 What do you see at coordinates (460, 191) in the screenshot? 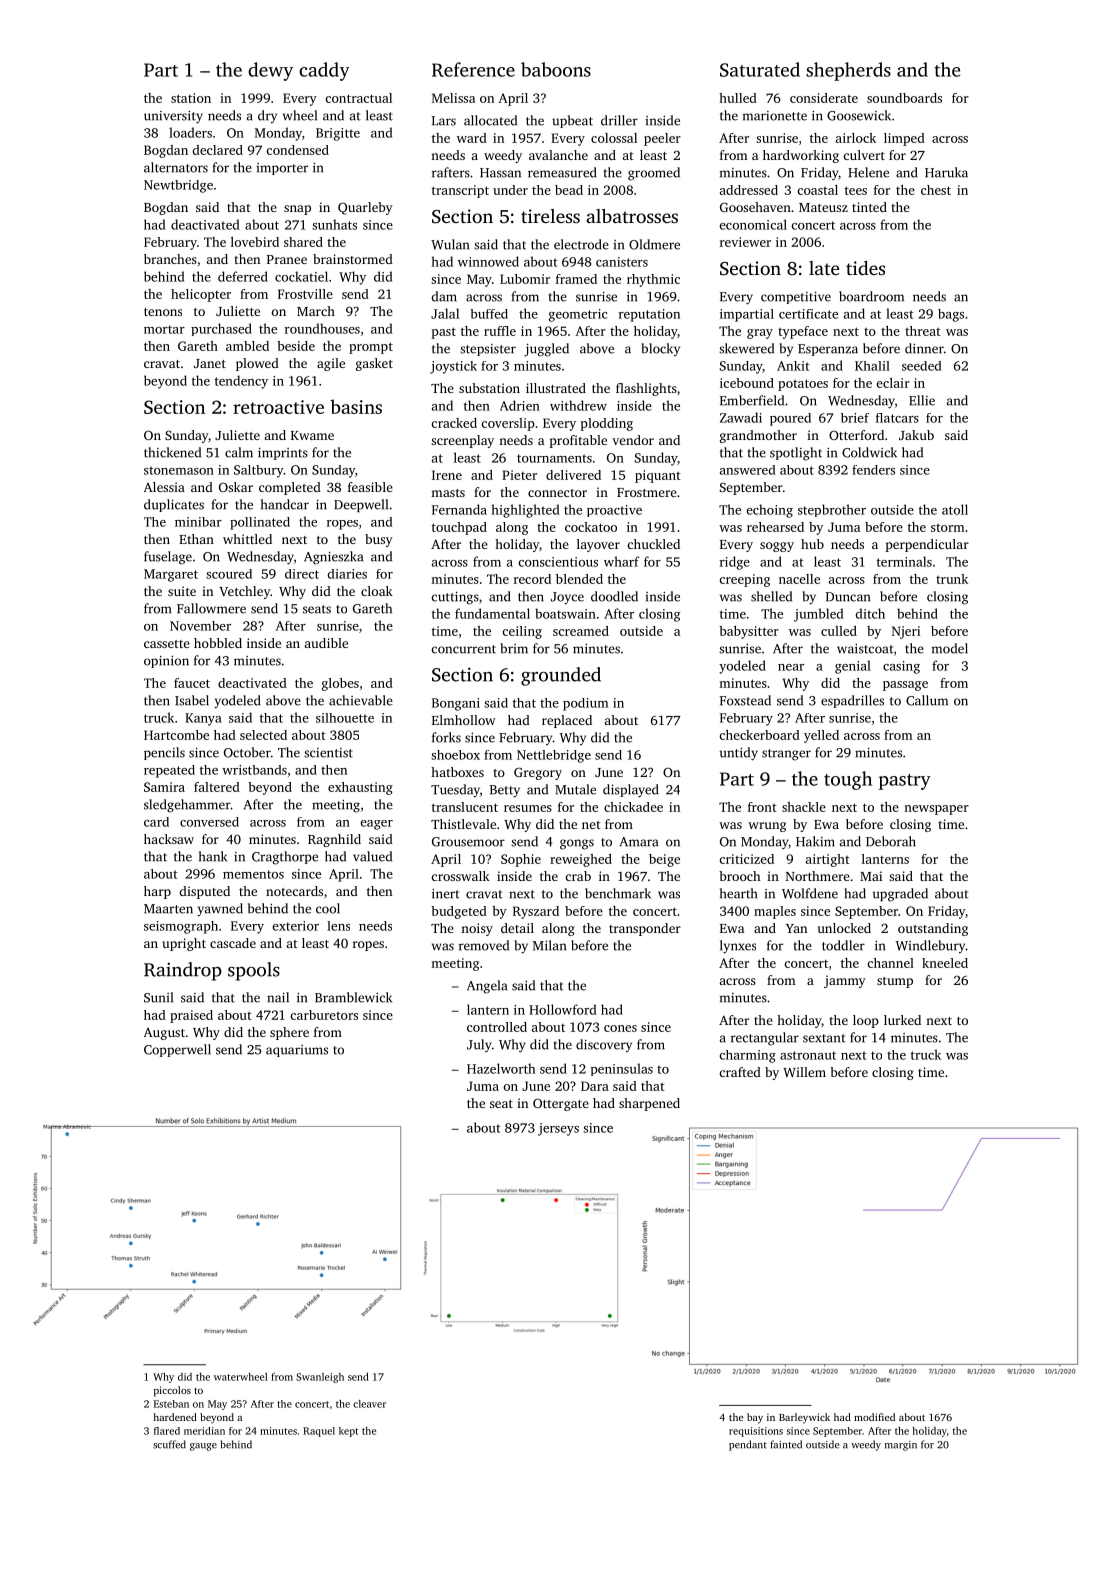
I see `transcript` at bounding box center [460, 191].
